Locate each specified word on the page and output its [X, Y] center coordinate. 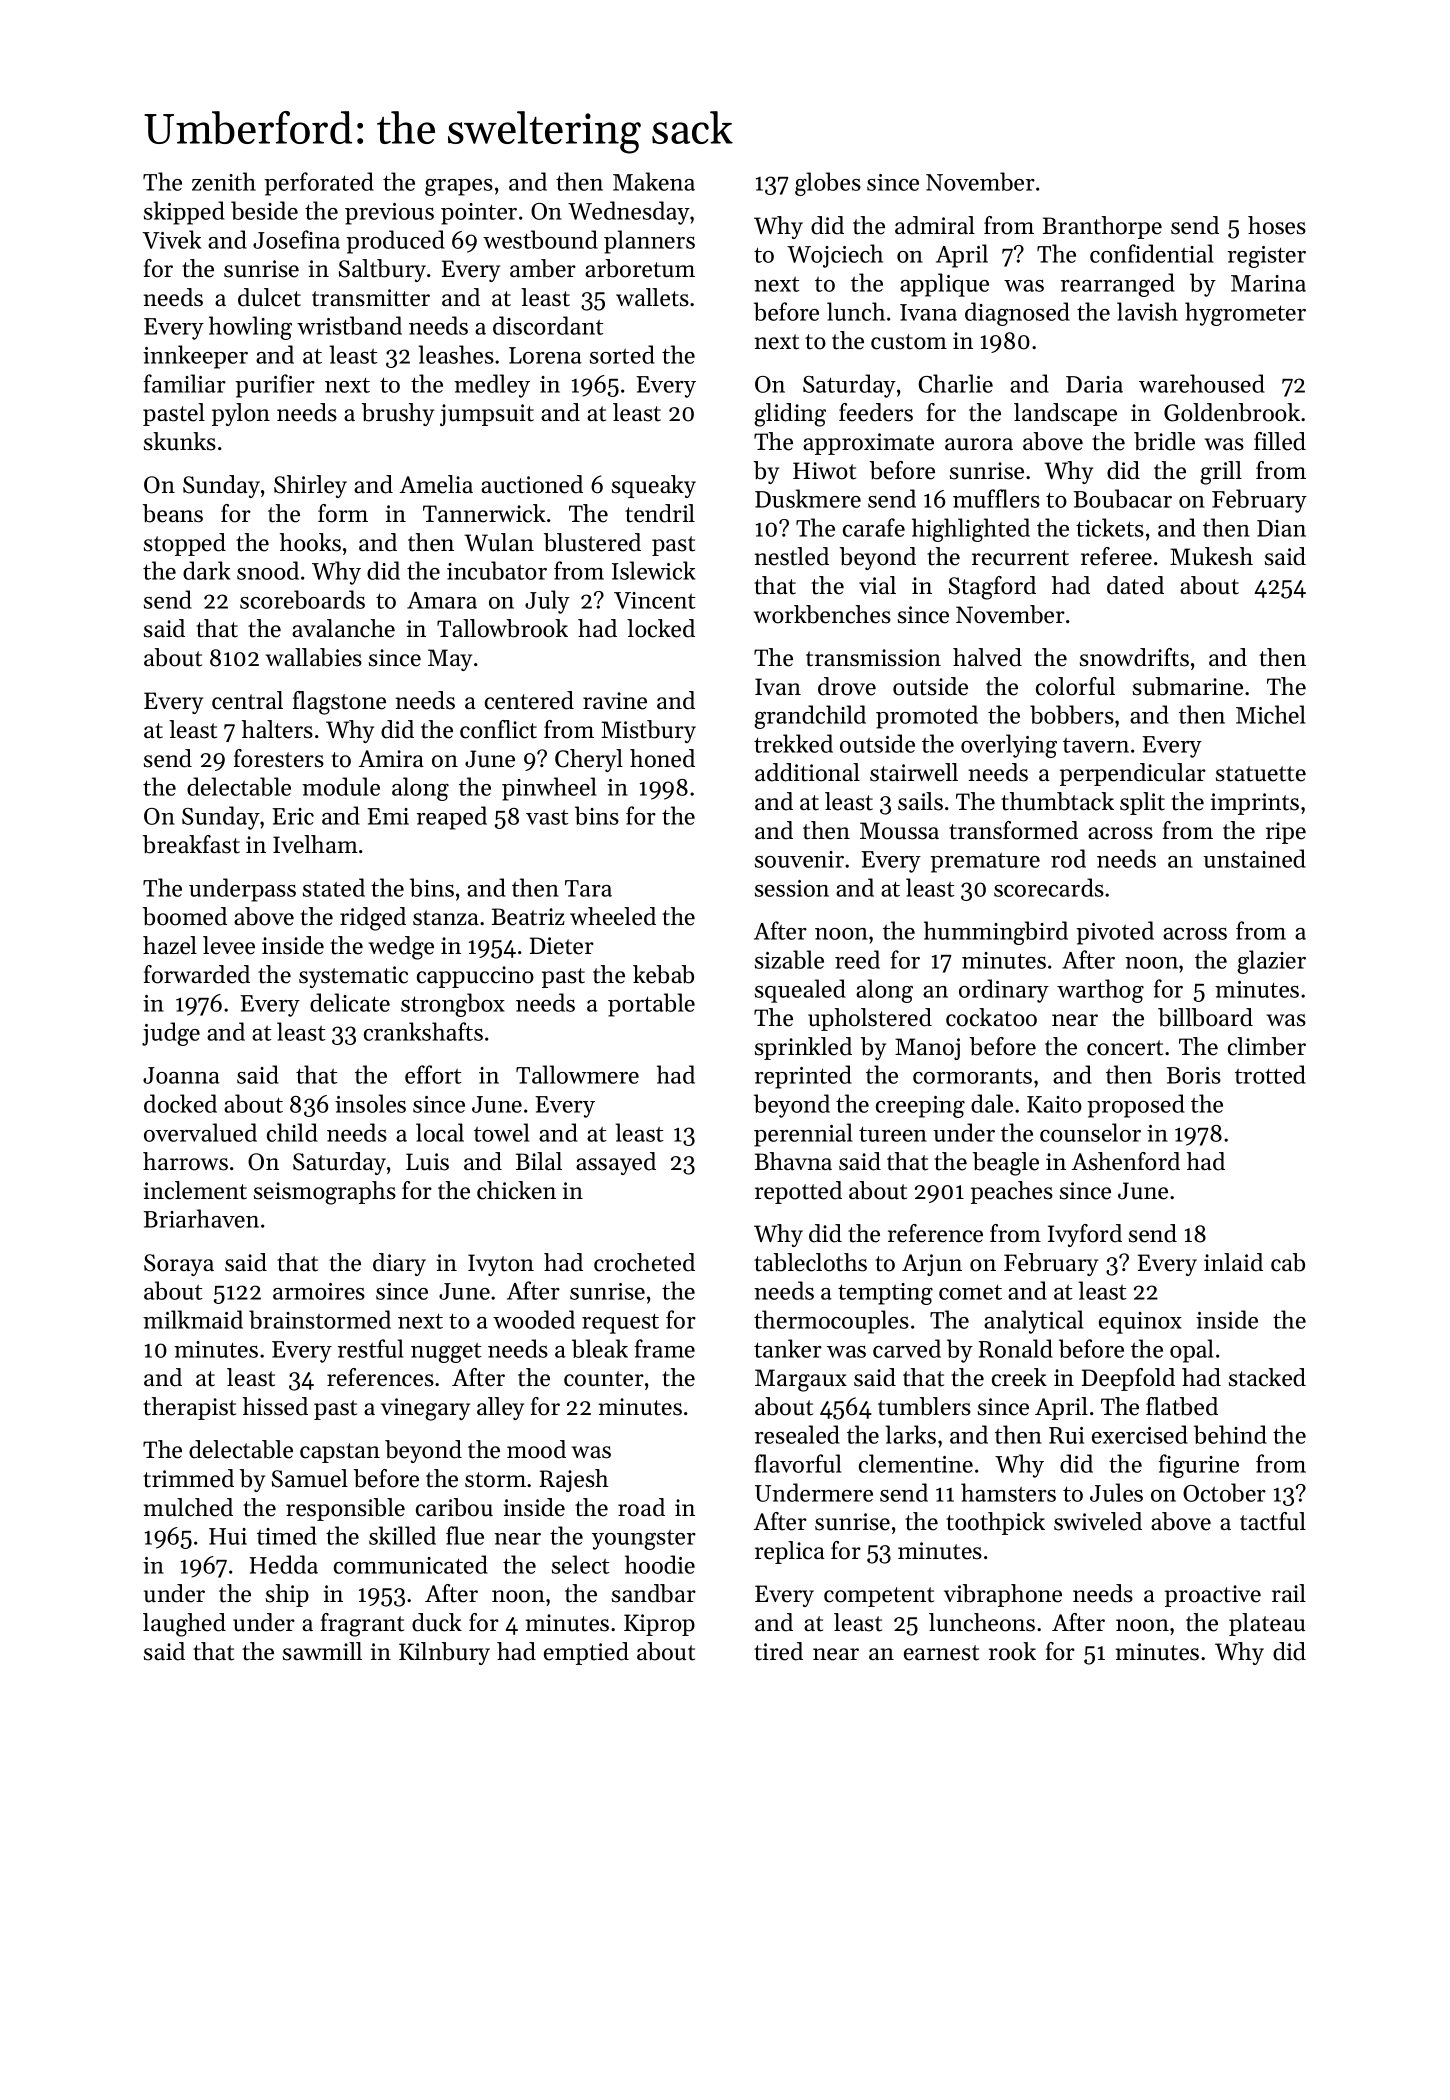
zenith [224, 181]
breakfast [191, 844]
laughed [184, 1625]
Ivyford [1085, 1235]
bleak [600, 1348]
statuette [1261, 774]
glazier [1271, 962]
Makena [654, 181]
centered [529, 700]
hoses [1277, 225]
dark [206, 570]
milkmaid [193, 1319]
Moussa [899, 831]
